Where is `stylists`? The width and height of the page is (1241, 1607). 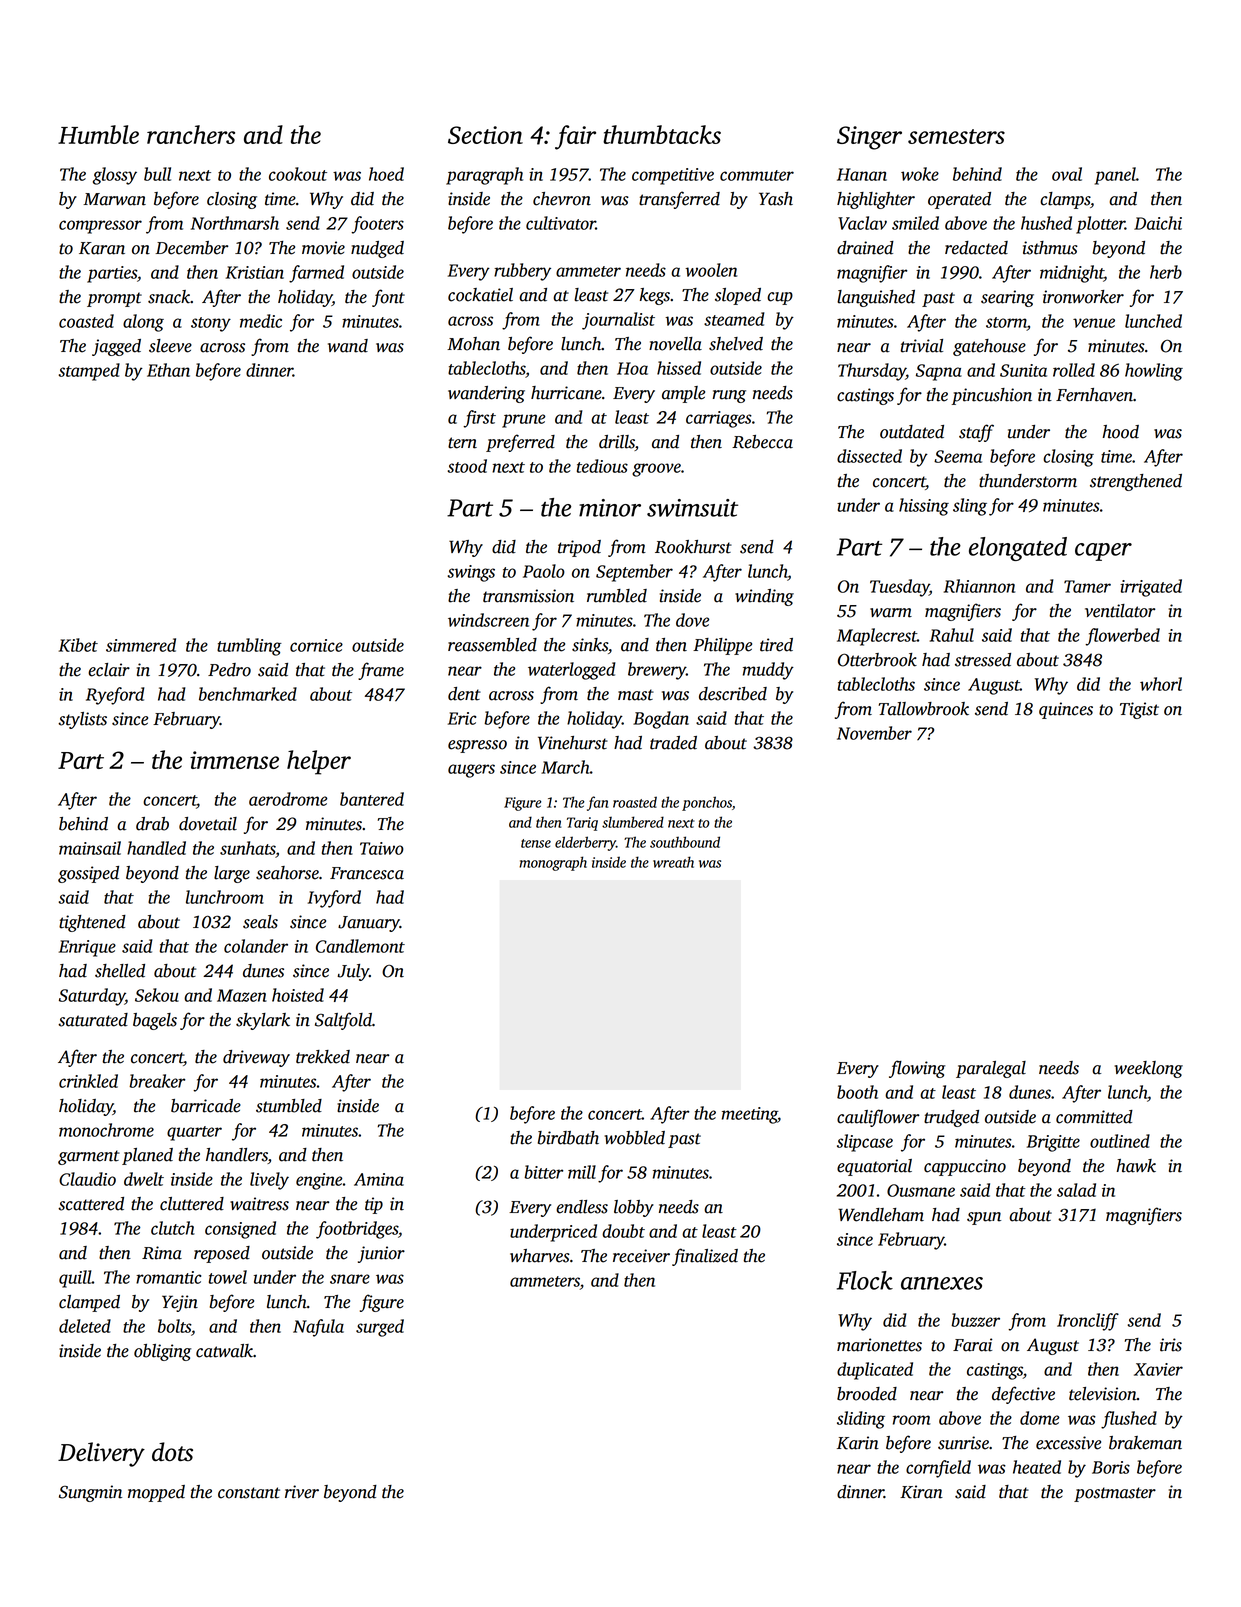 stylists is located at coordinates (82, 720).
